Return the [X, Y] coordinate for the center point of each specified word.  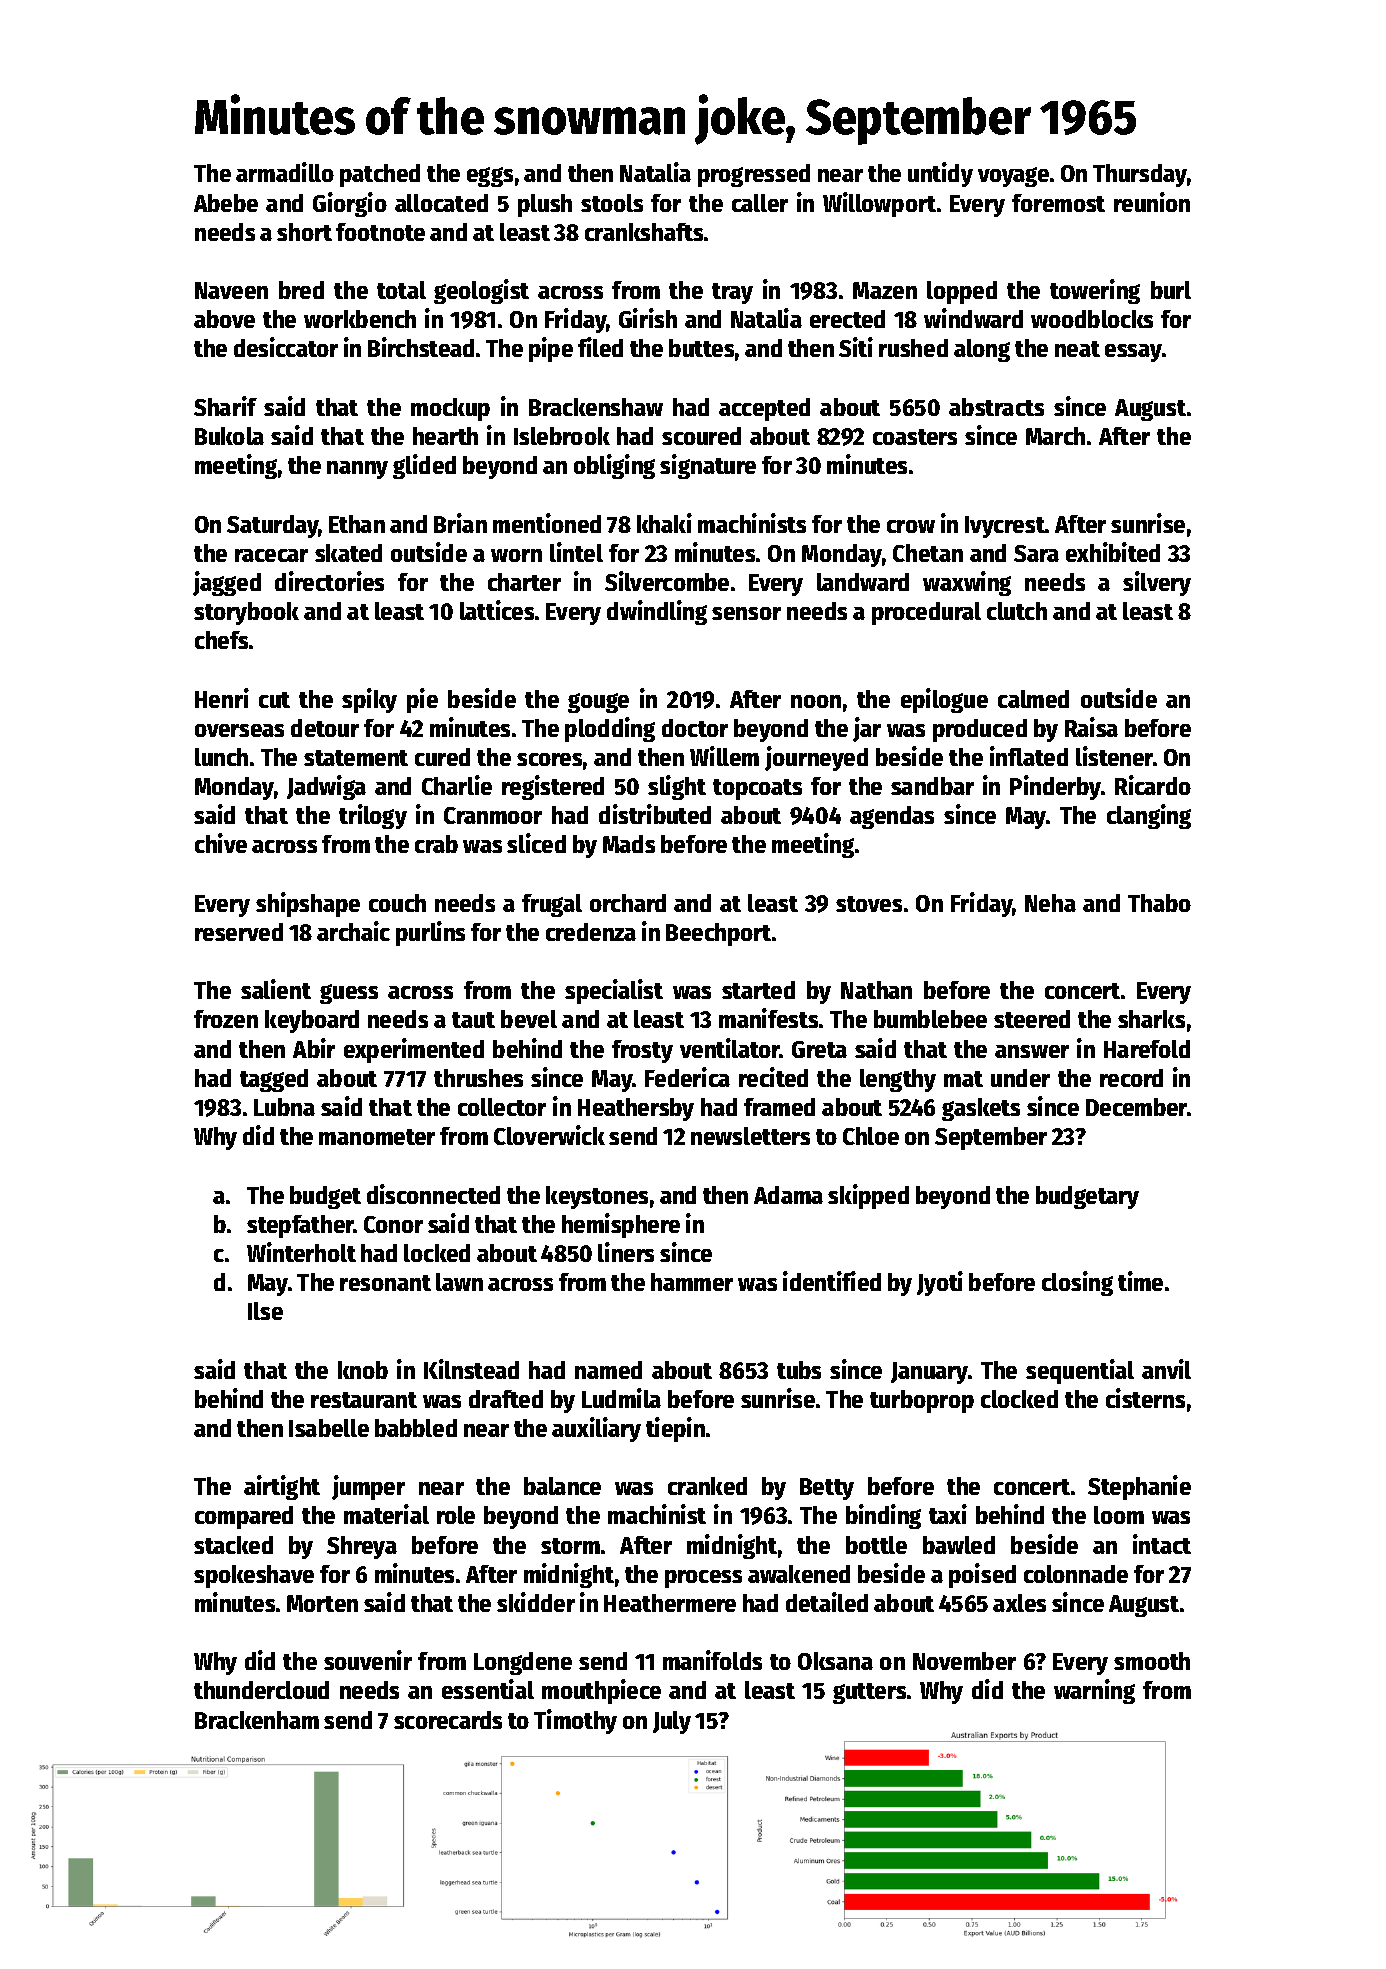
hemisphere [621, 1225]
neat [1077, 349]
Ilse [265, 1311]
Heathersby [636, 1109]
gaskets [981, 1109]
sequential [1080, 1371]
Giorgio [350, 204]
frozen [226, 1019]
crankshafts [644, 232]
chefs [221, 640]
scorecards [448, 1720]
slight [677, 787]
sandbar [932, 786]
